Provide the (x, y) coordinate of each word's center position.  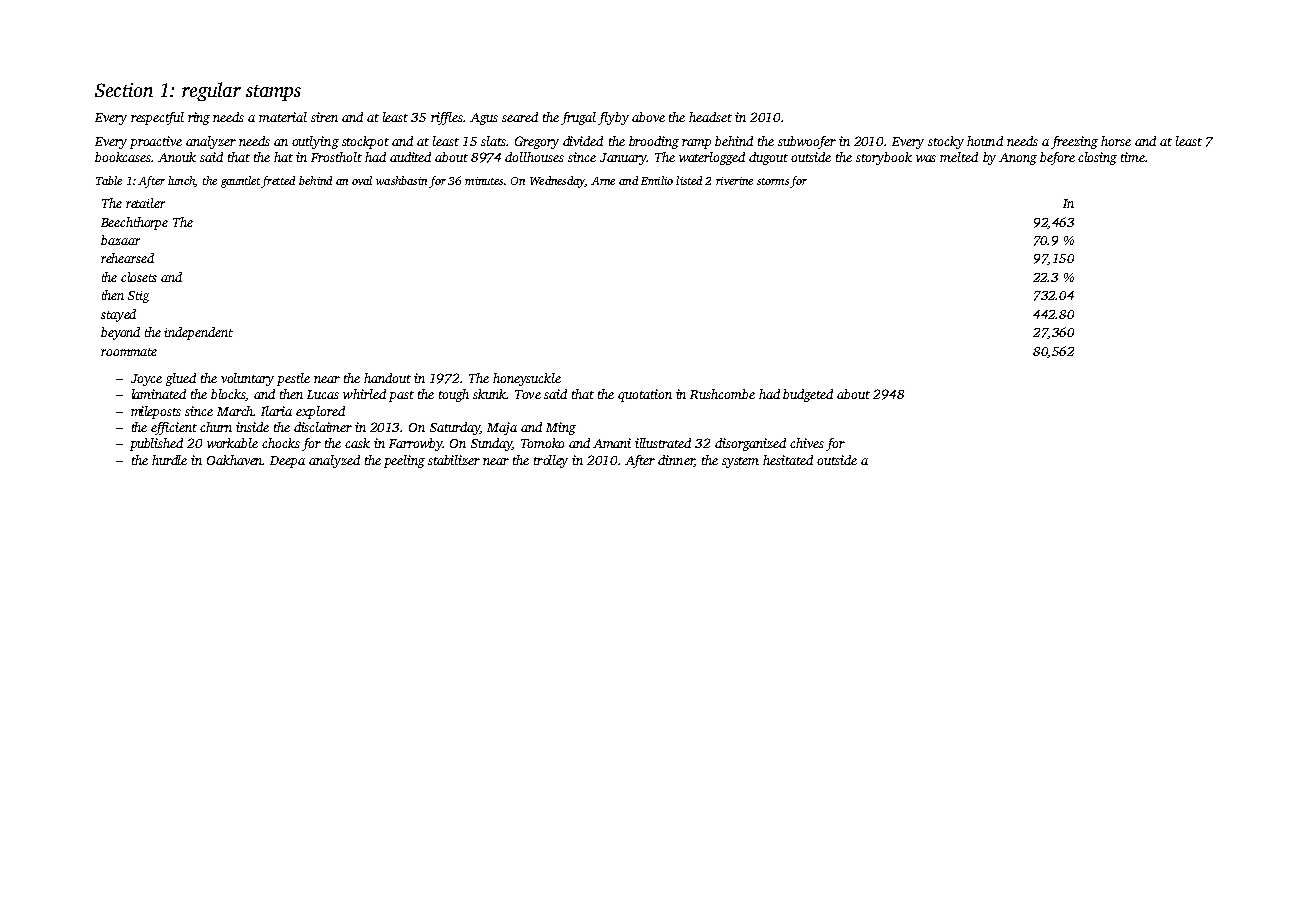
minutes (484, 181)
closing (1097, 158)
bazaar (120, 240)
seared (520, 117)
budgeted (808, 395)
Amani (612, 443)
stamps (273, 93)
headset (710, 117)
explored (320, 412)
